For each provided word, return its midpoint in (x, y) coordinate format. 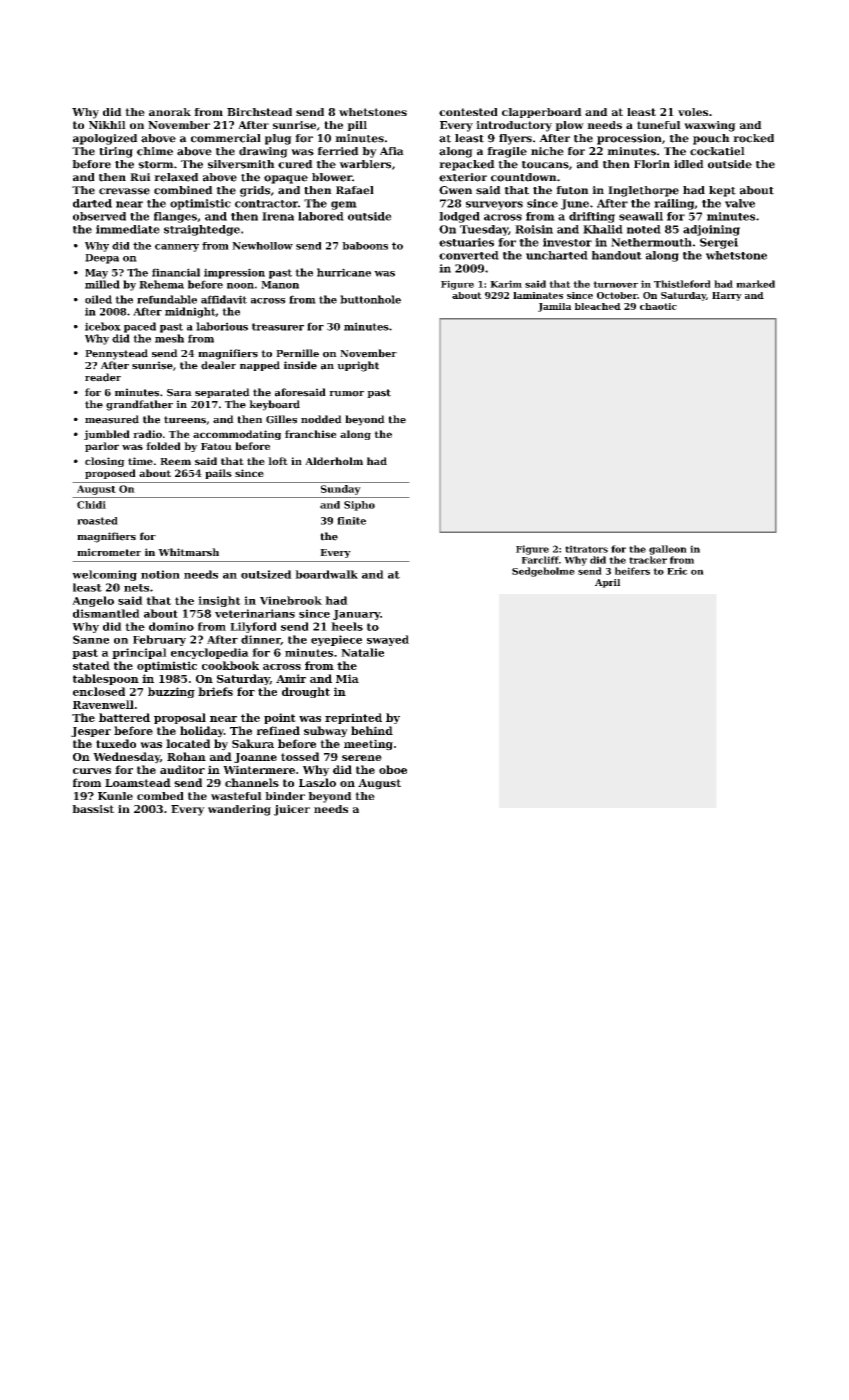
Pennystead (116, 354)
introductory (514, 126)
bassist (93, 809)
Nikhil (107, 125)
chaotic (658, 306)
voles (693, 112)
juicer (292, 810)
